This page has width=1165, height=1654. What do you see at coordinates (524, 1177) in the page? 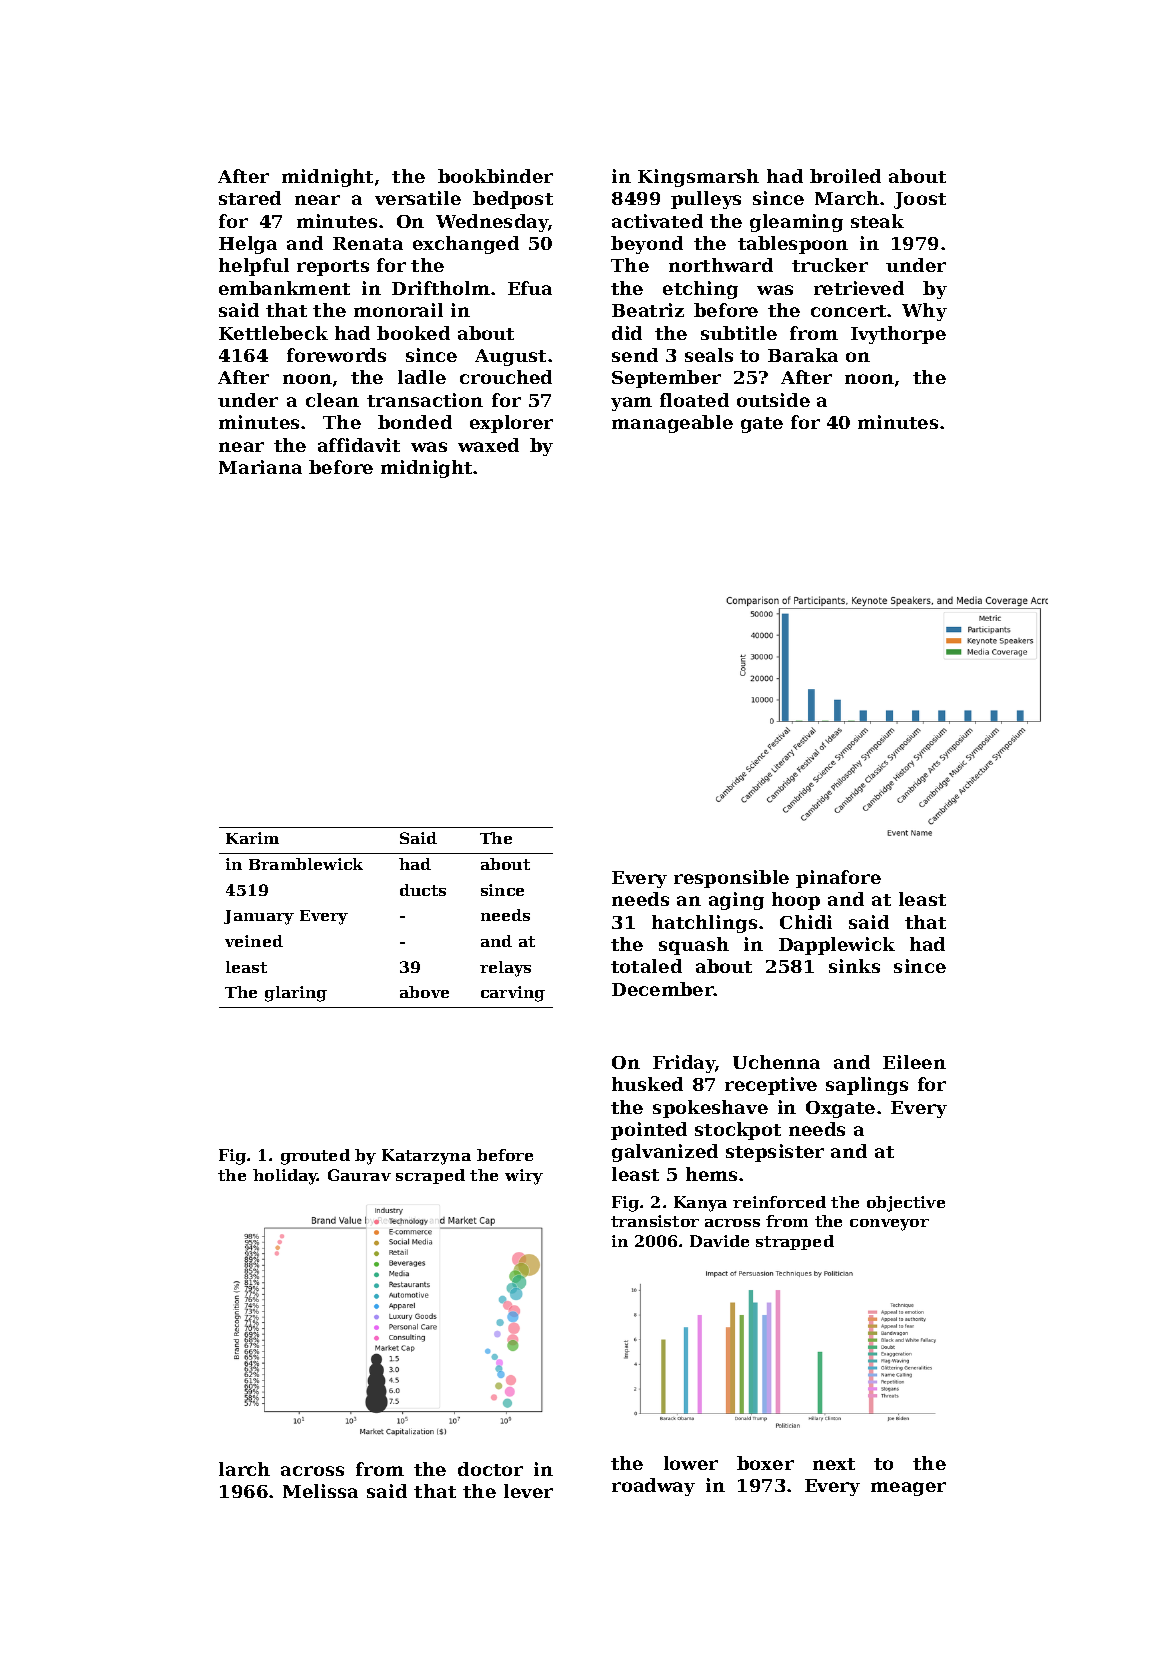
I see `wiry` at bounding box center [524, 1177].
